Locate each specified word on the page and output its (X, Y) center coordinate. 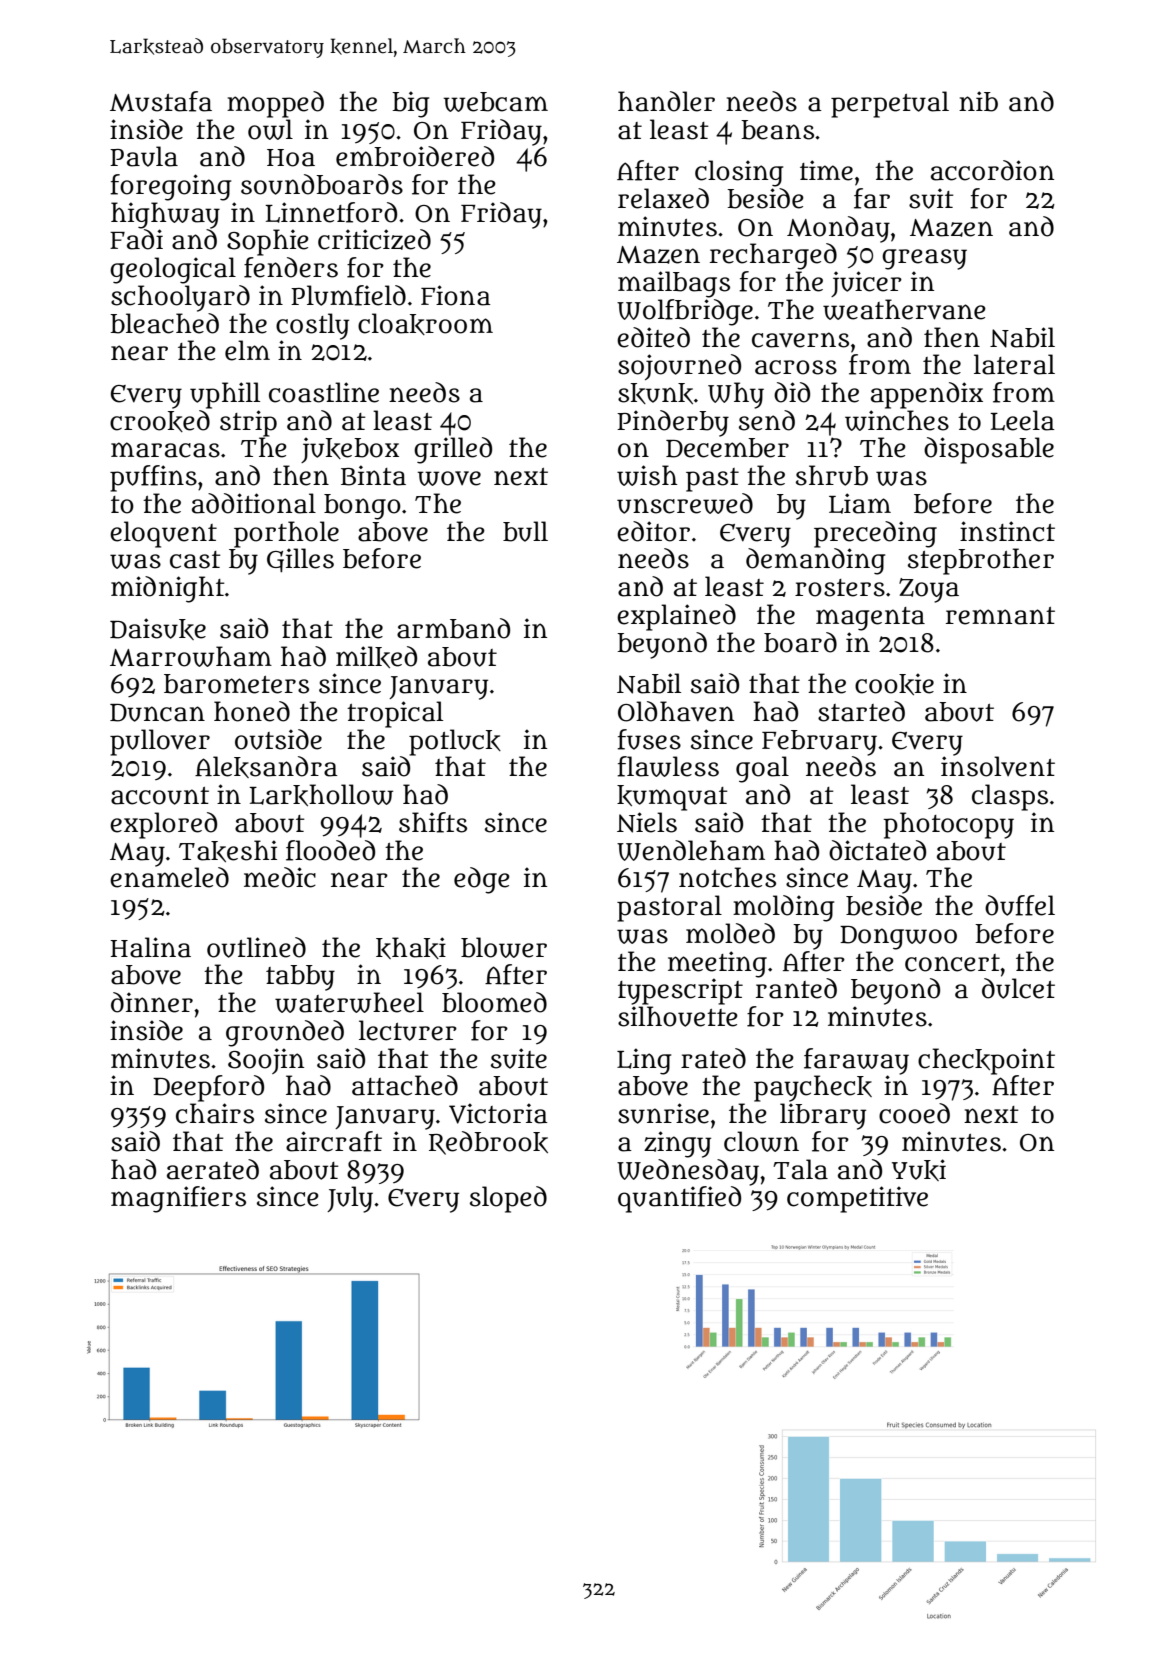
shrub (832, 475)
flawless (668, 766)
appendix (927, 395)
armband (453, 628)
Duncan (157, 713)
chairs (215, 1113)
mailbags (674, 284)
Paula (144, 156)
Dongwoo (898, 938)
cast (195, 560)
